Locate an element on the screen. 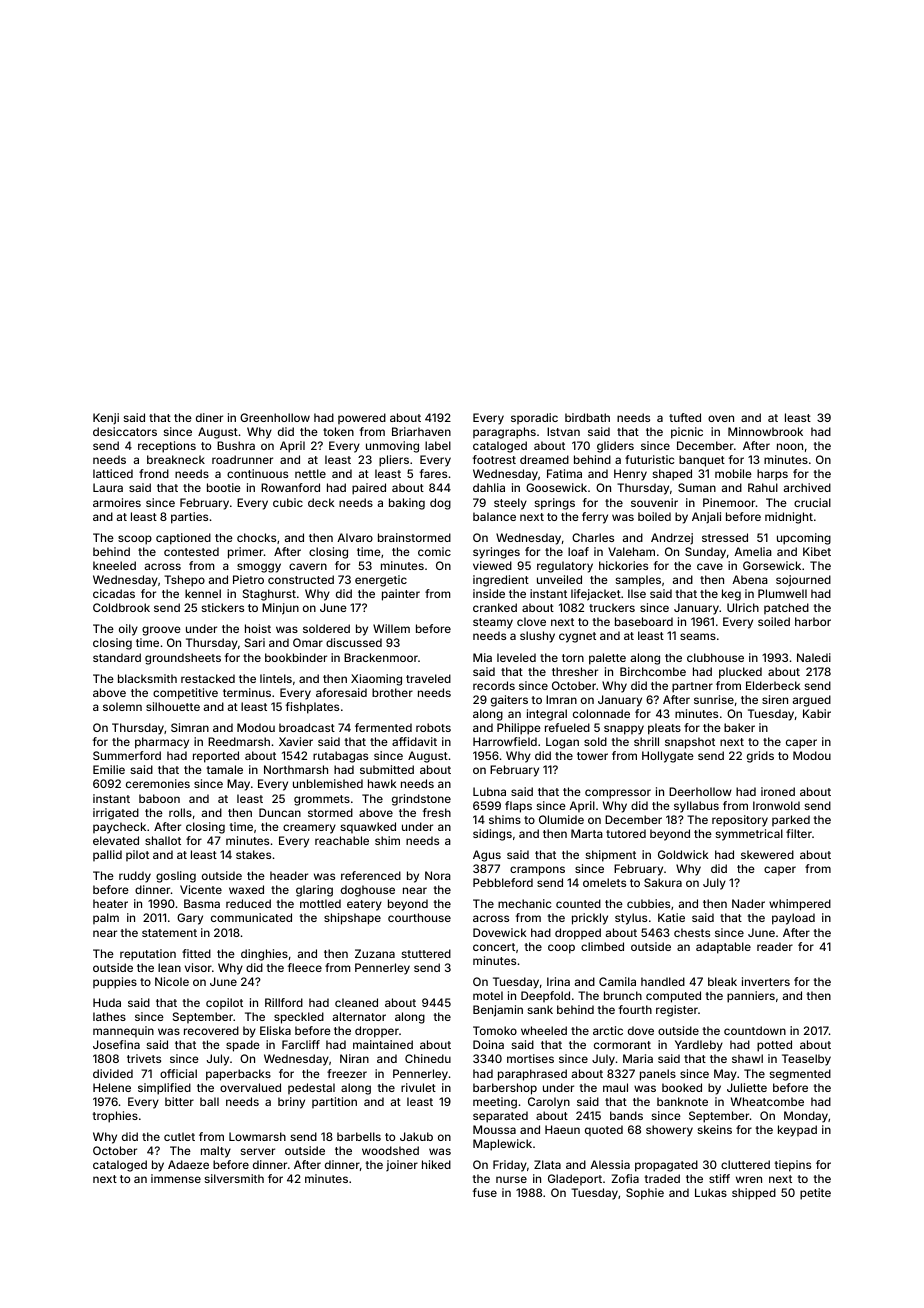 The width and height of the screenshot is (924, 1308). powered is located at coordinates (362, 418).
